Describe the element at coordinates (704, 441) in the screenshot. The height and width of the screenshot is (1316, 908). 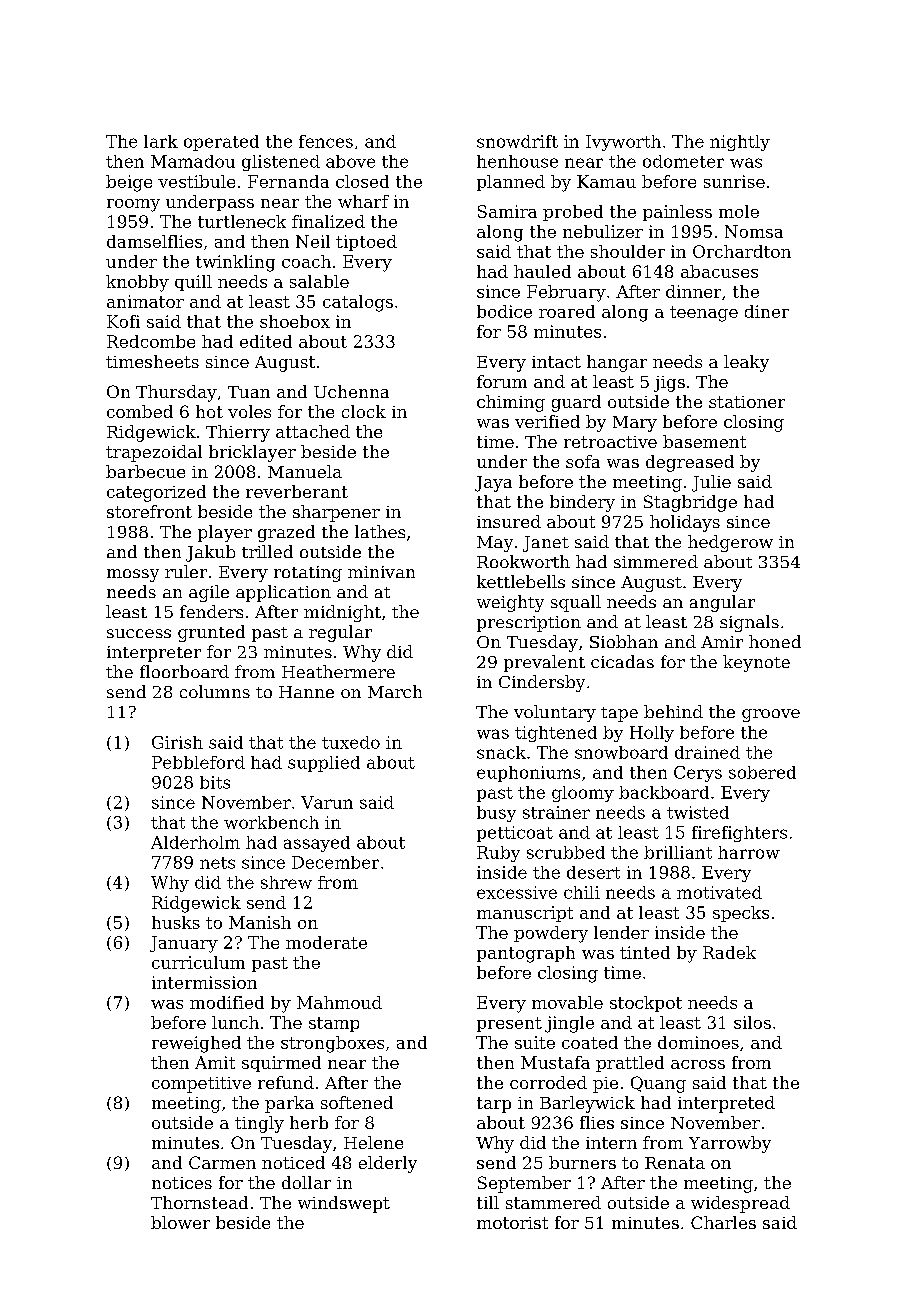
I see `basement` at that location.
